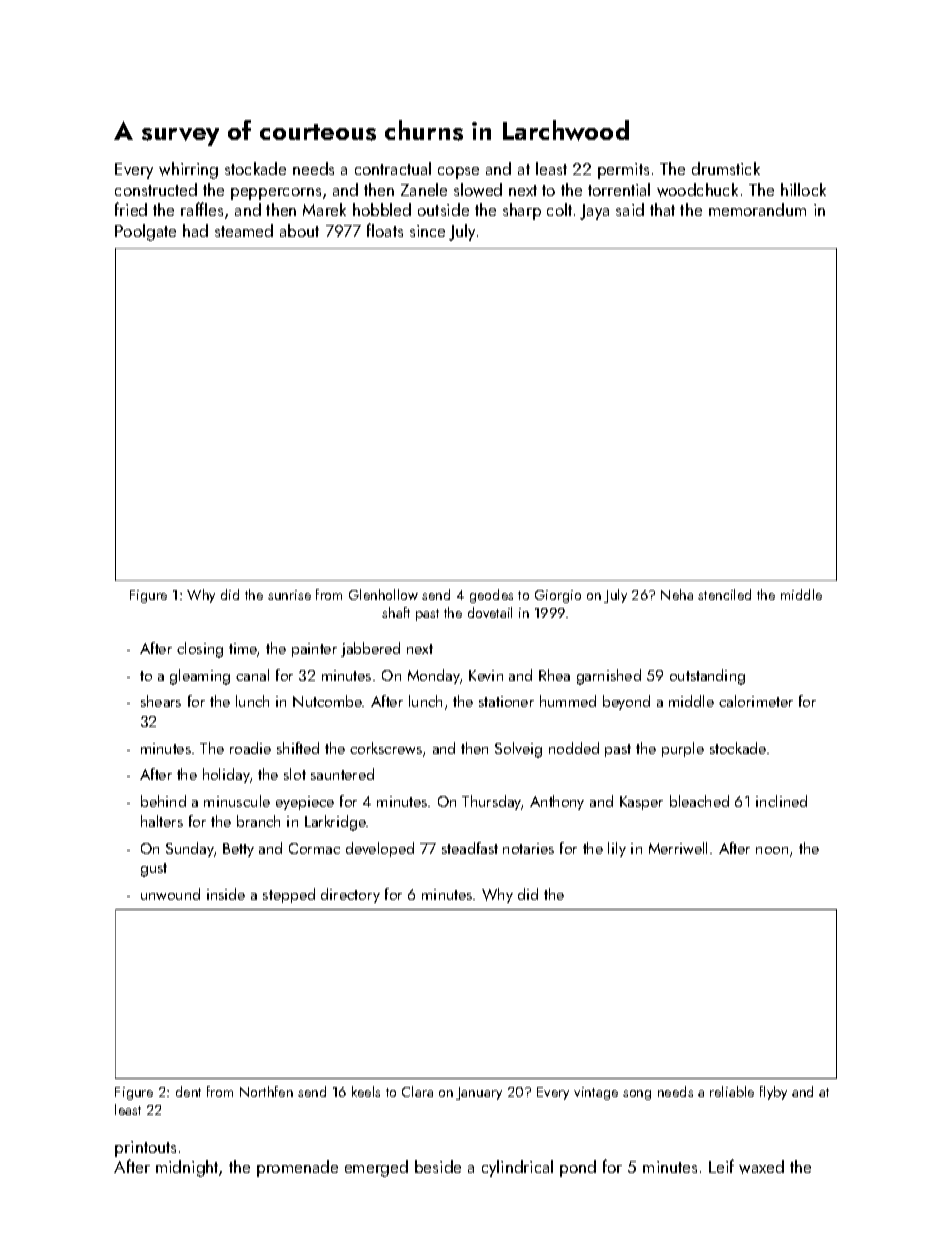 The height and width of the screenshot is (1233, 952). Describe the element at coordinates (623, 171) in the screenshot. I see `permits` at that location.
